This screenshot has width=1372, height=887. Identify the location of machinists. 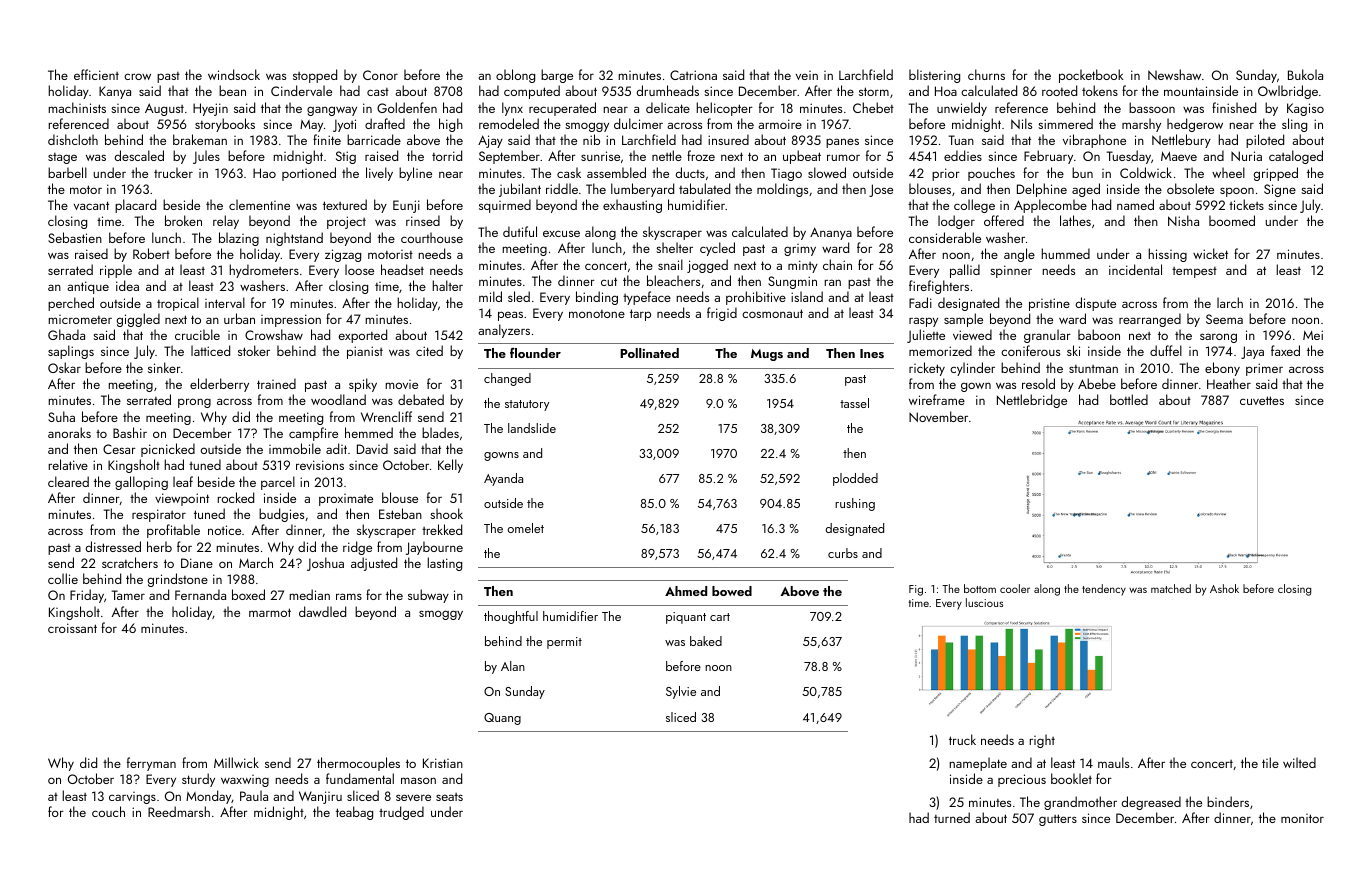
(77, 107).
